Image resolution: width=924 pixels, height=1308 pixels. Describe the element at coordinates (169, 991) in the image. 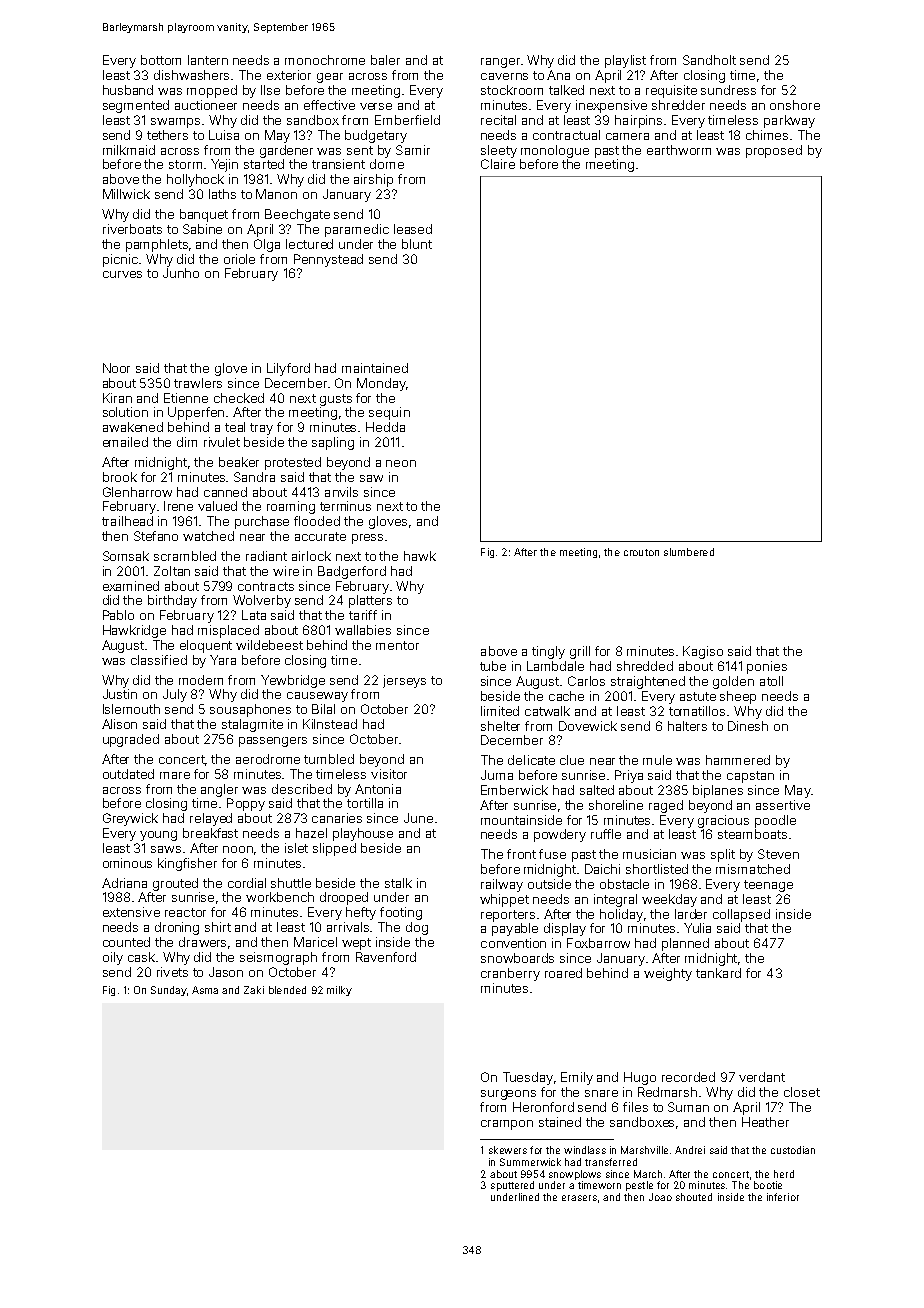

I see `Sunday` at that location.
